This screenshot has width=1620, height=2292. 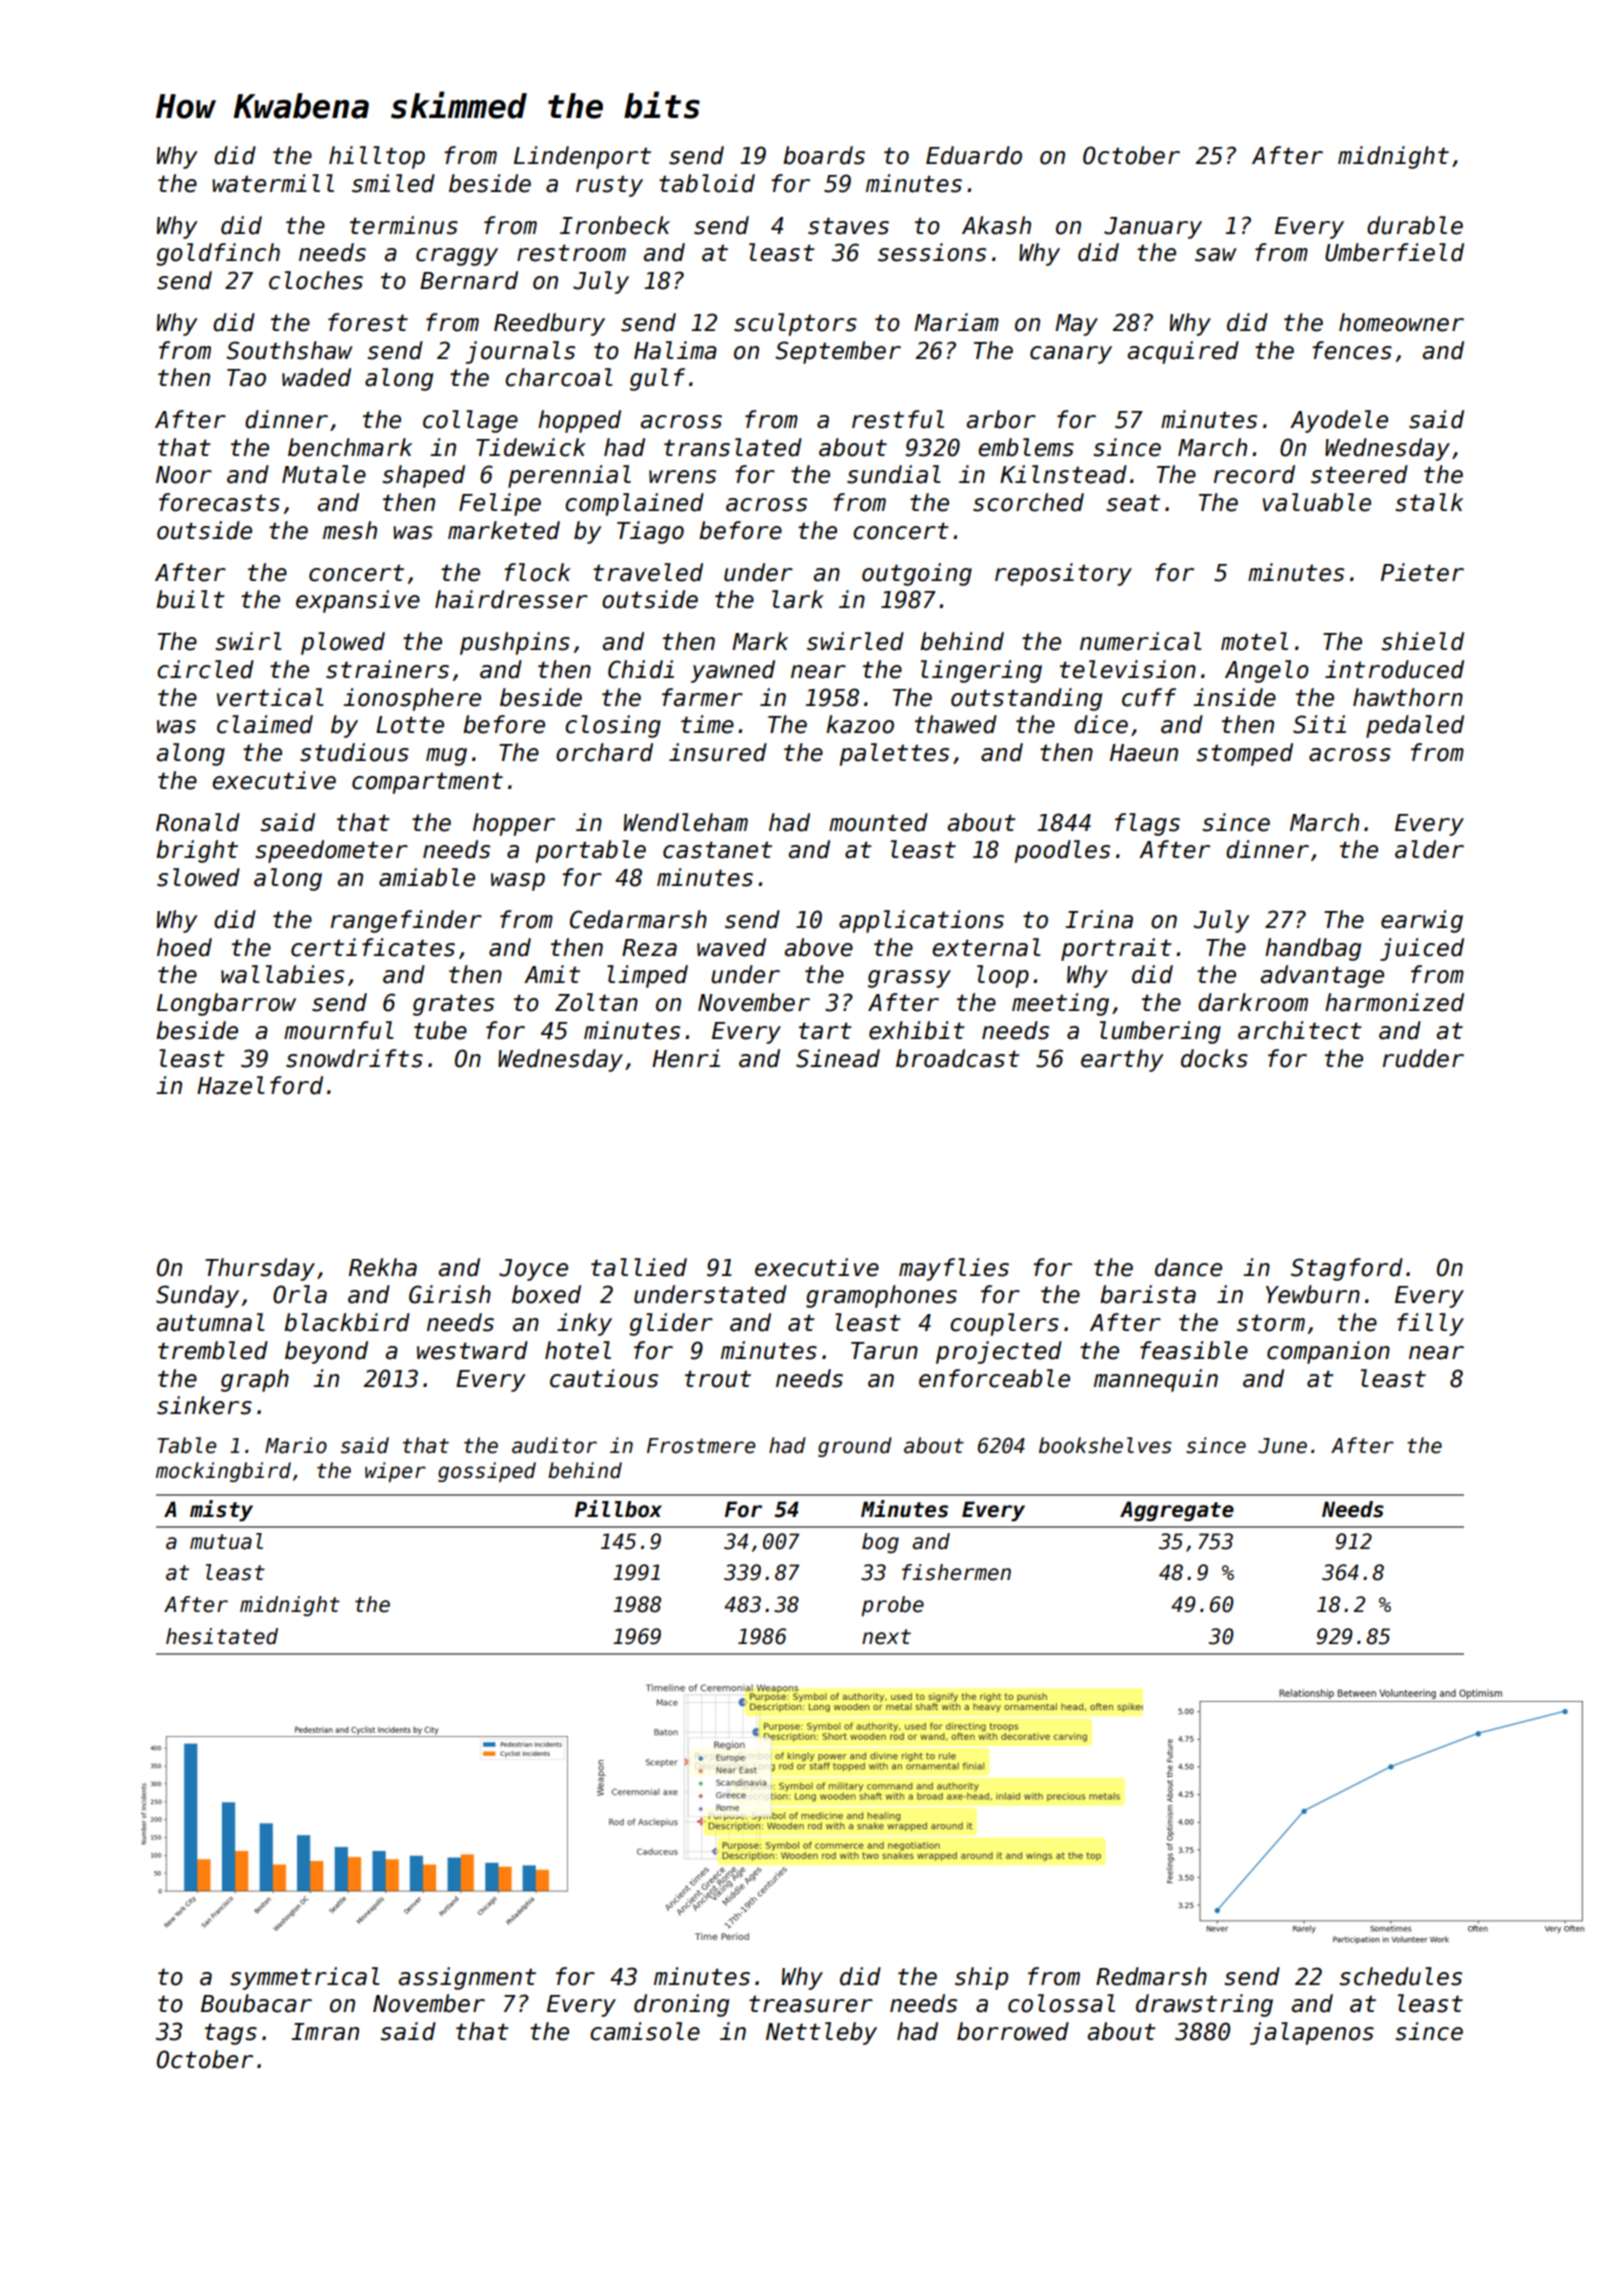 What do you see at coordinates (260, 1085) in the screenshot?
I see `Hazelford` at bounding box center [260, 1085].
